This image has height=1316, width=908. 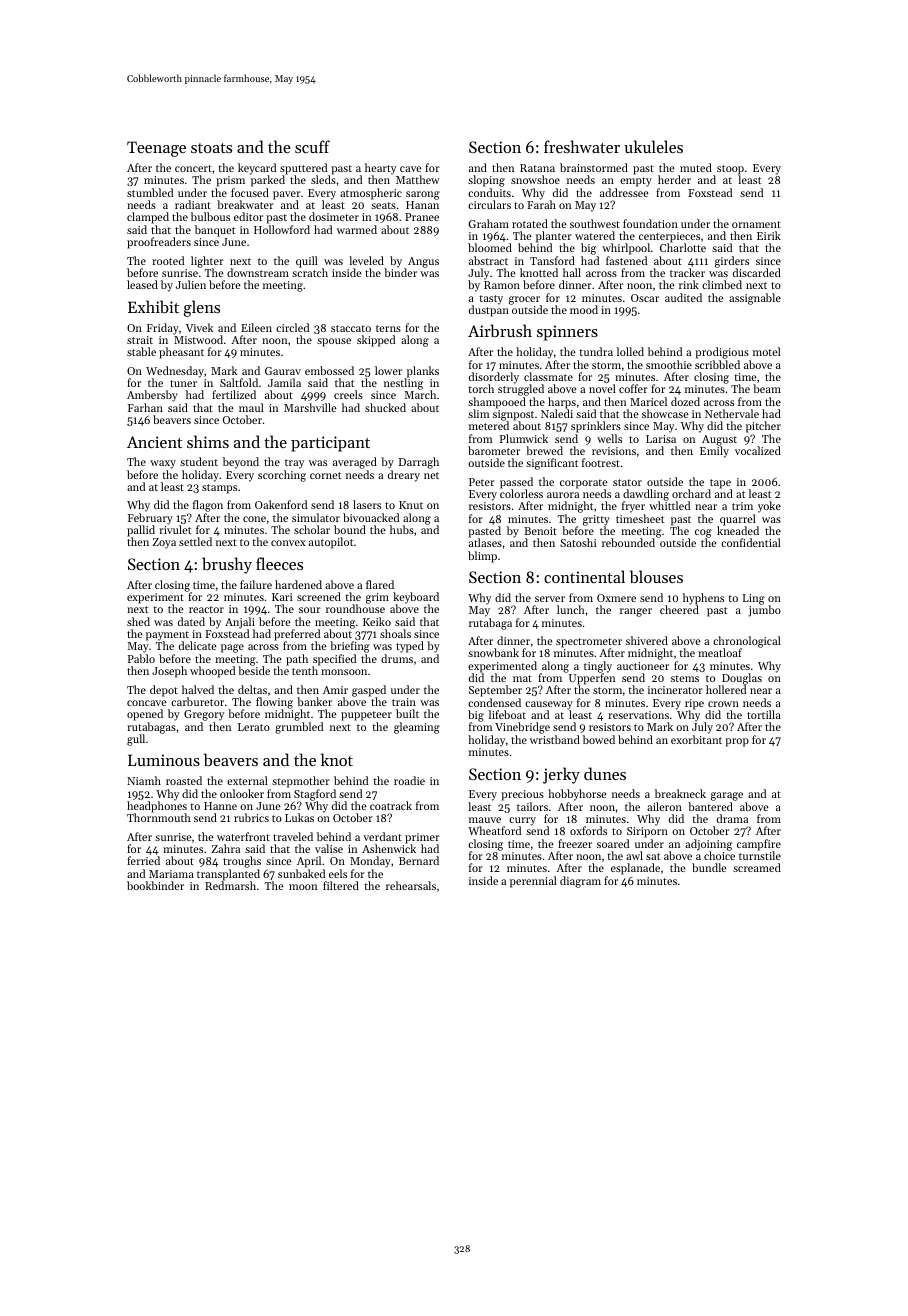 What do you see at coordinates (669, 506) in the image?
I see `whittled` at bounding box center [669, 506].
